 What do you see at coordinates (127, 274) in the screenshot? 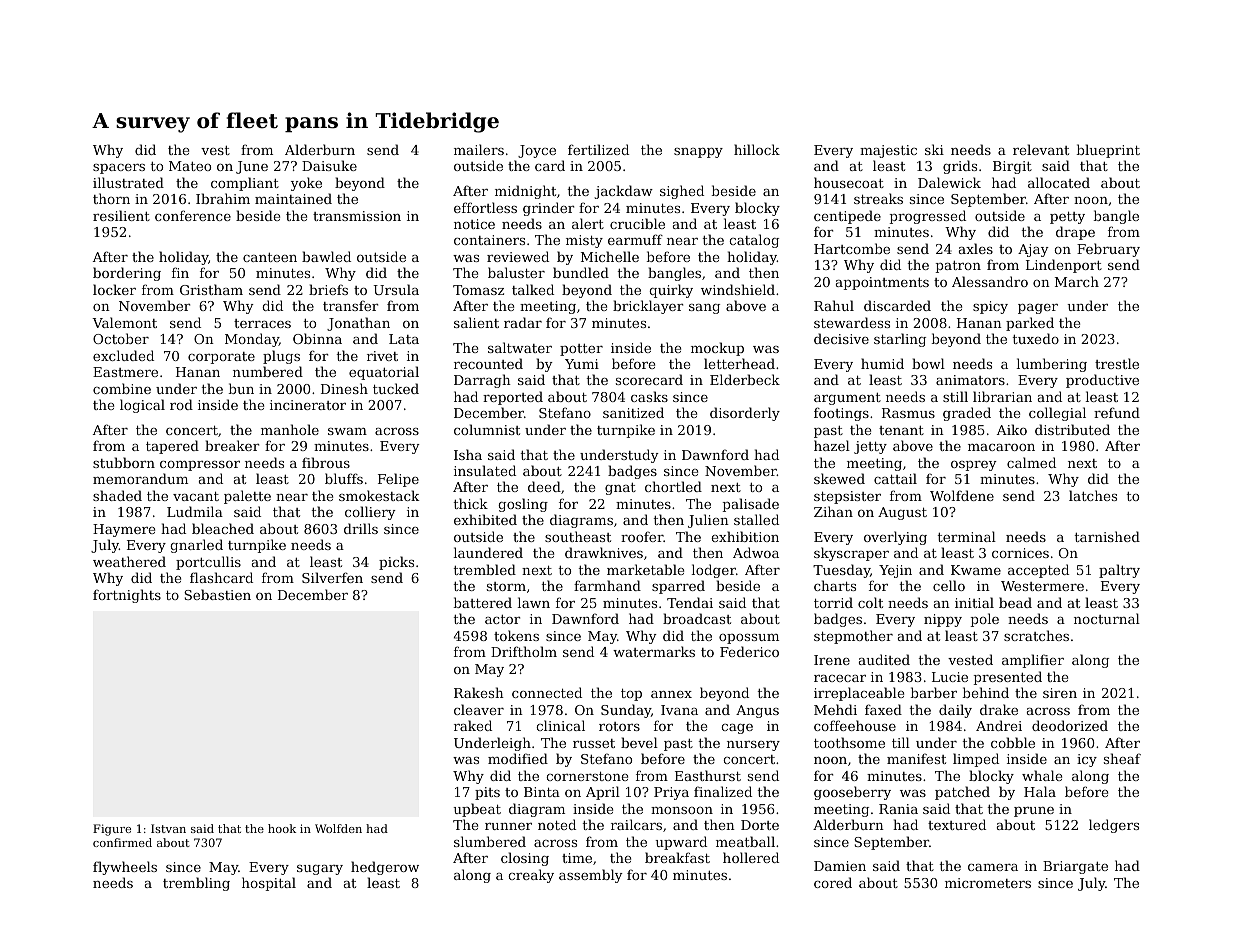
I see `bordering` at bounding box center [127, 274].
